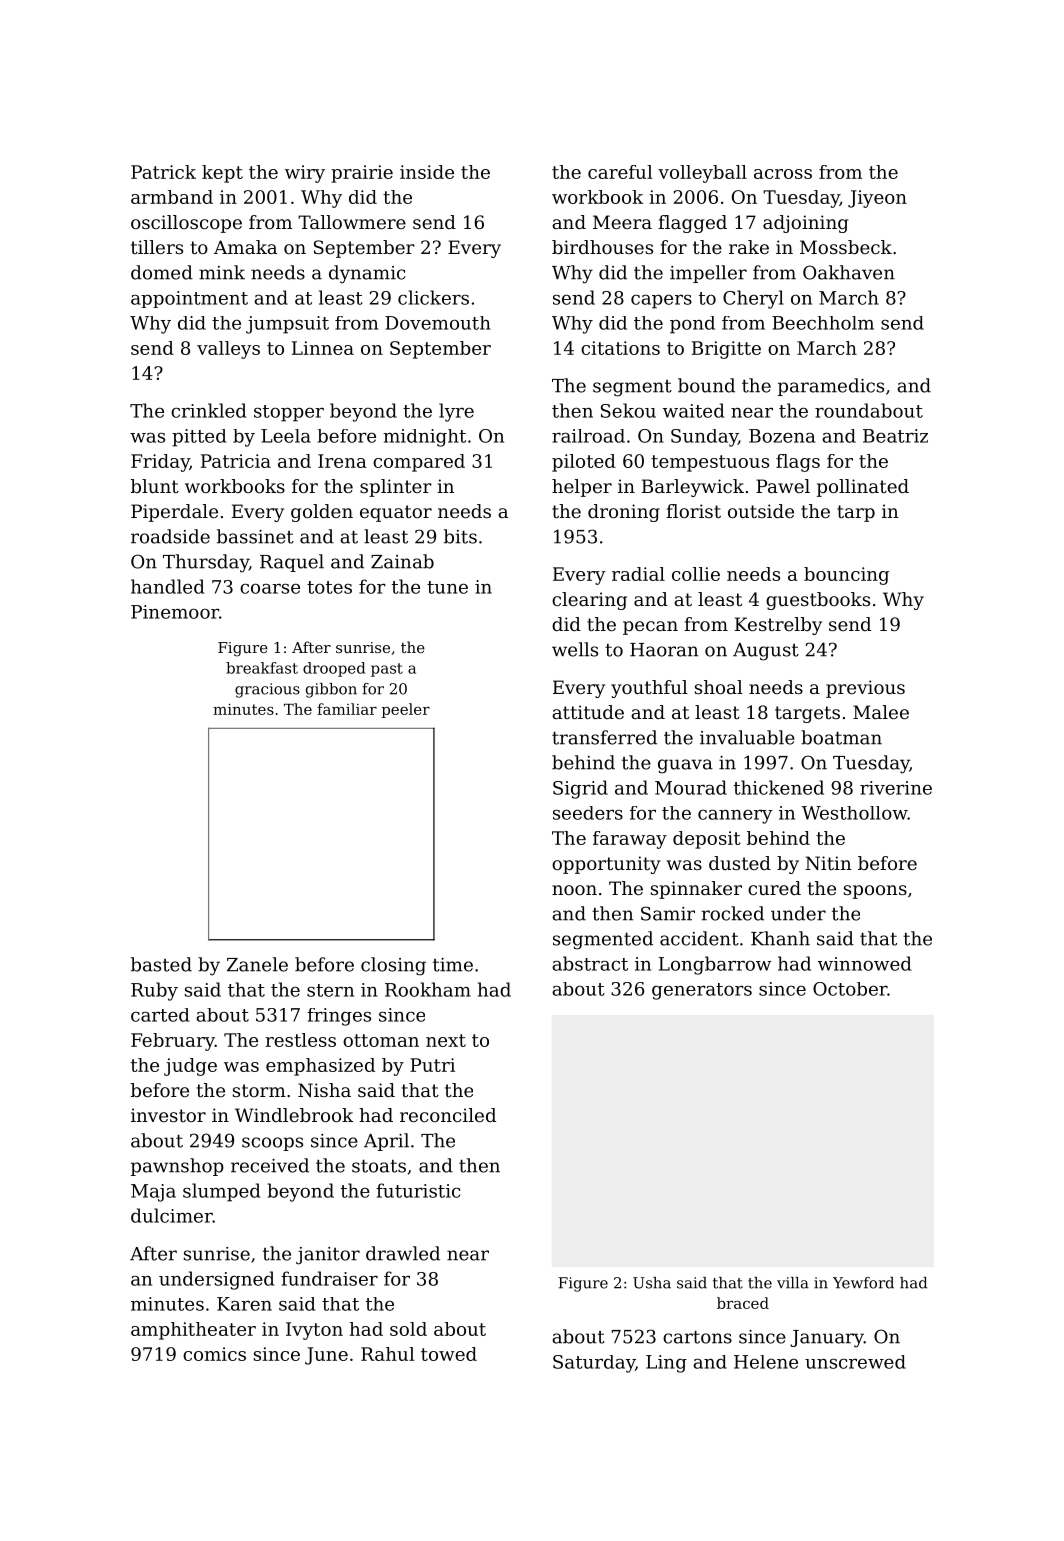 The width and height of the page is (1064, 1541). What do you see at coordinates (877, 199) in the page?
I see `Jiyeon` at bounding box center [877, 199].
